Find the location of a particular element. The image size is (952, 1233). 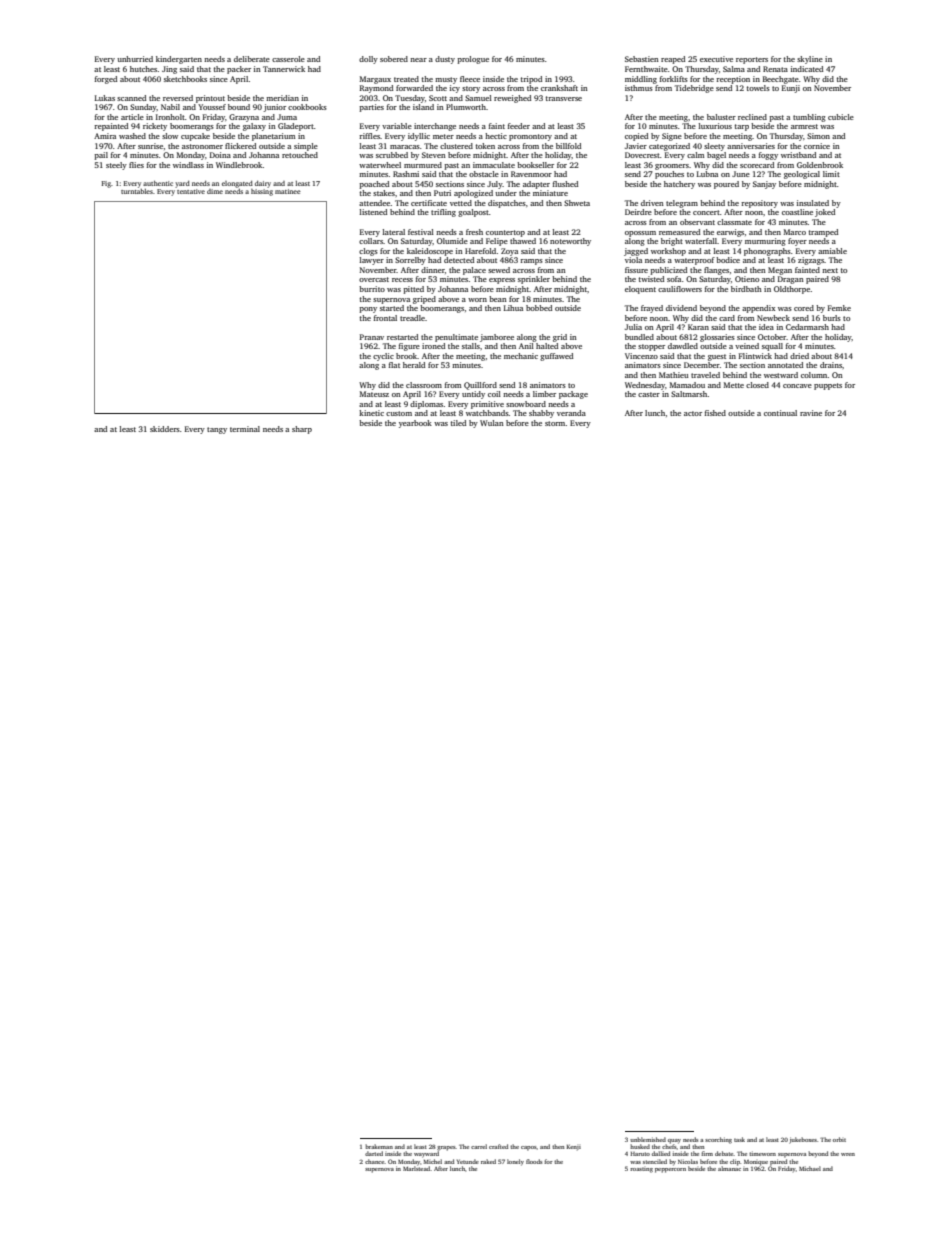

drains is located at coordinates (831, 365).
